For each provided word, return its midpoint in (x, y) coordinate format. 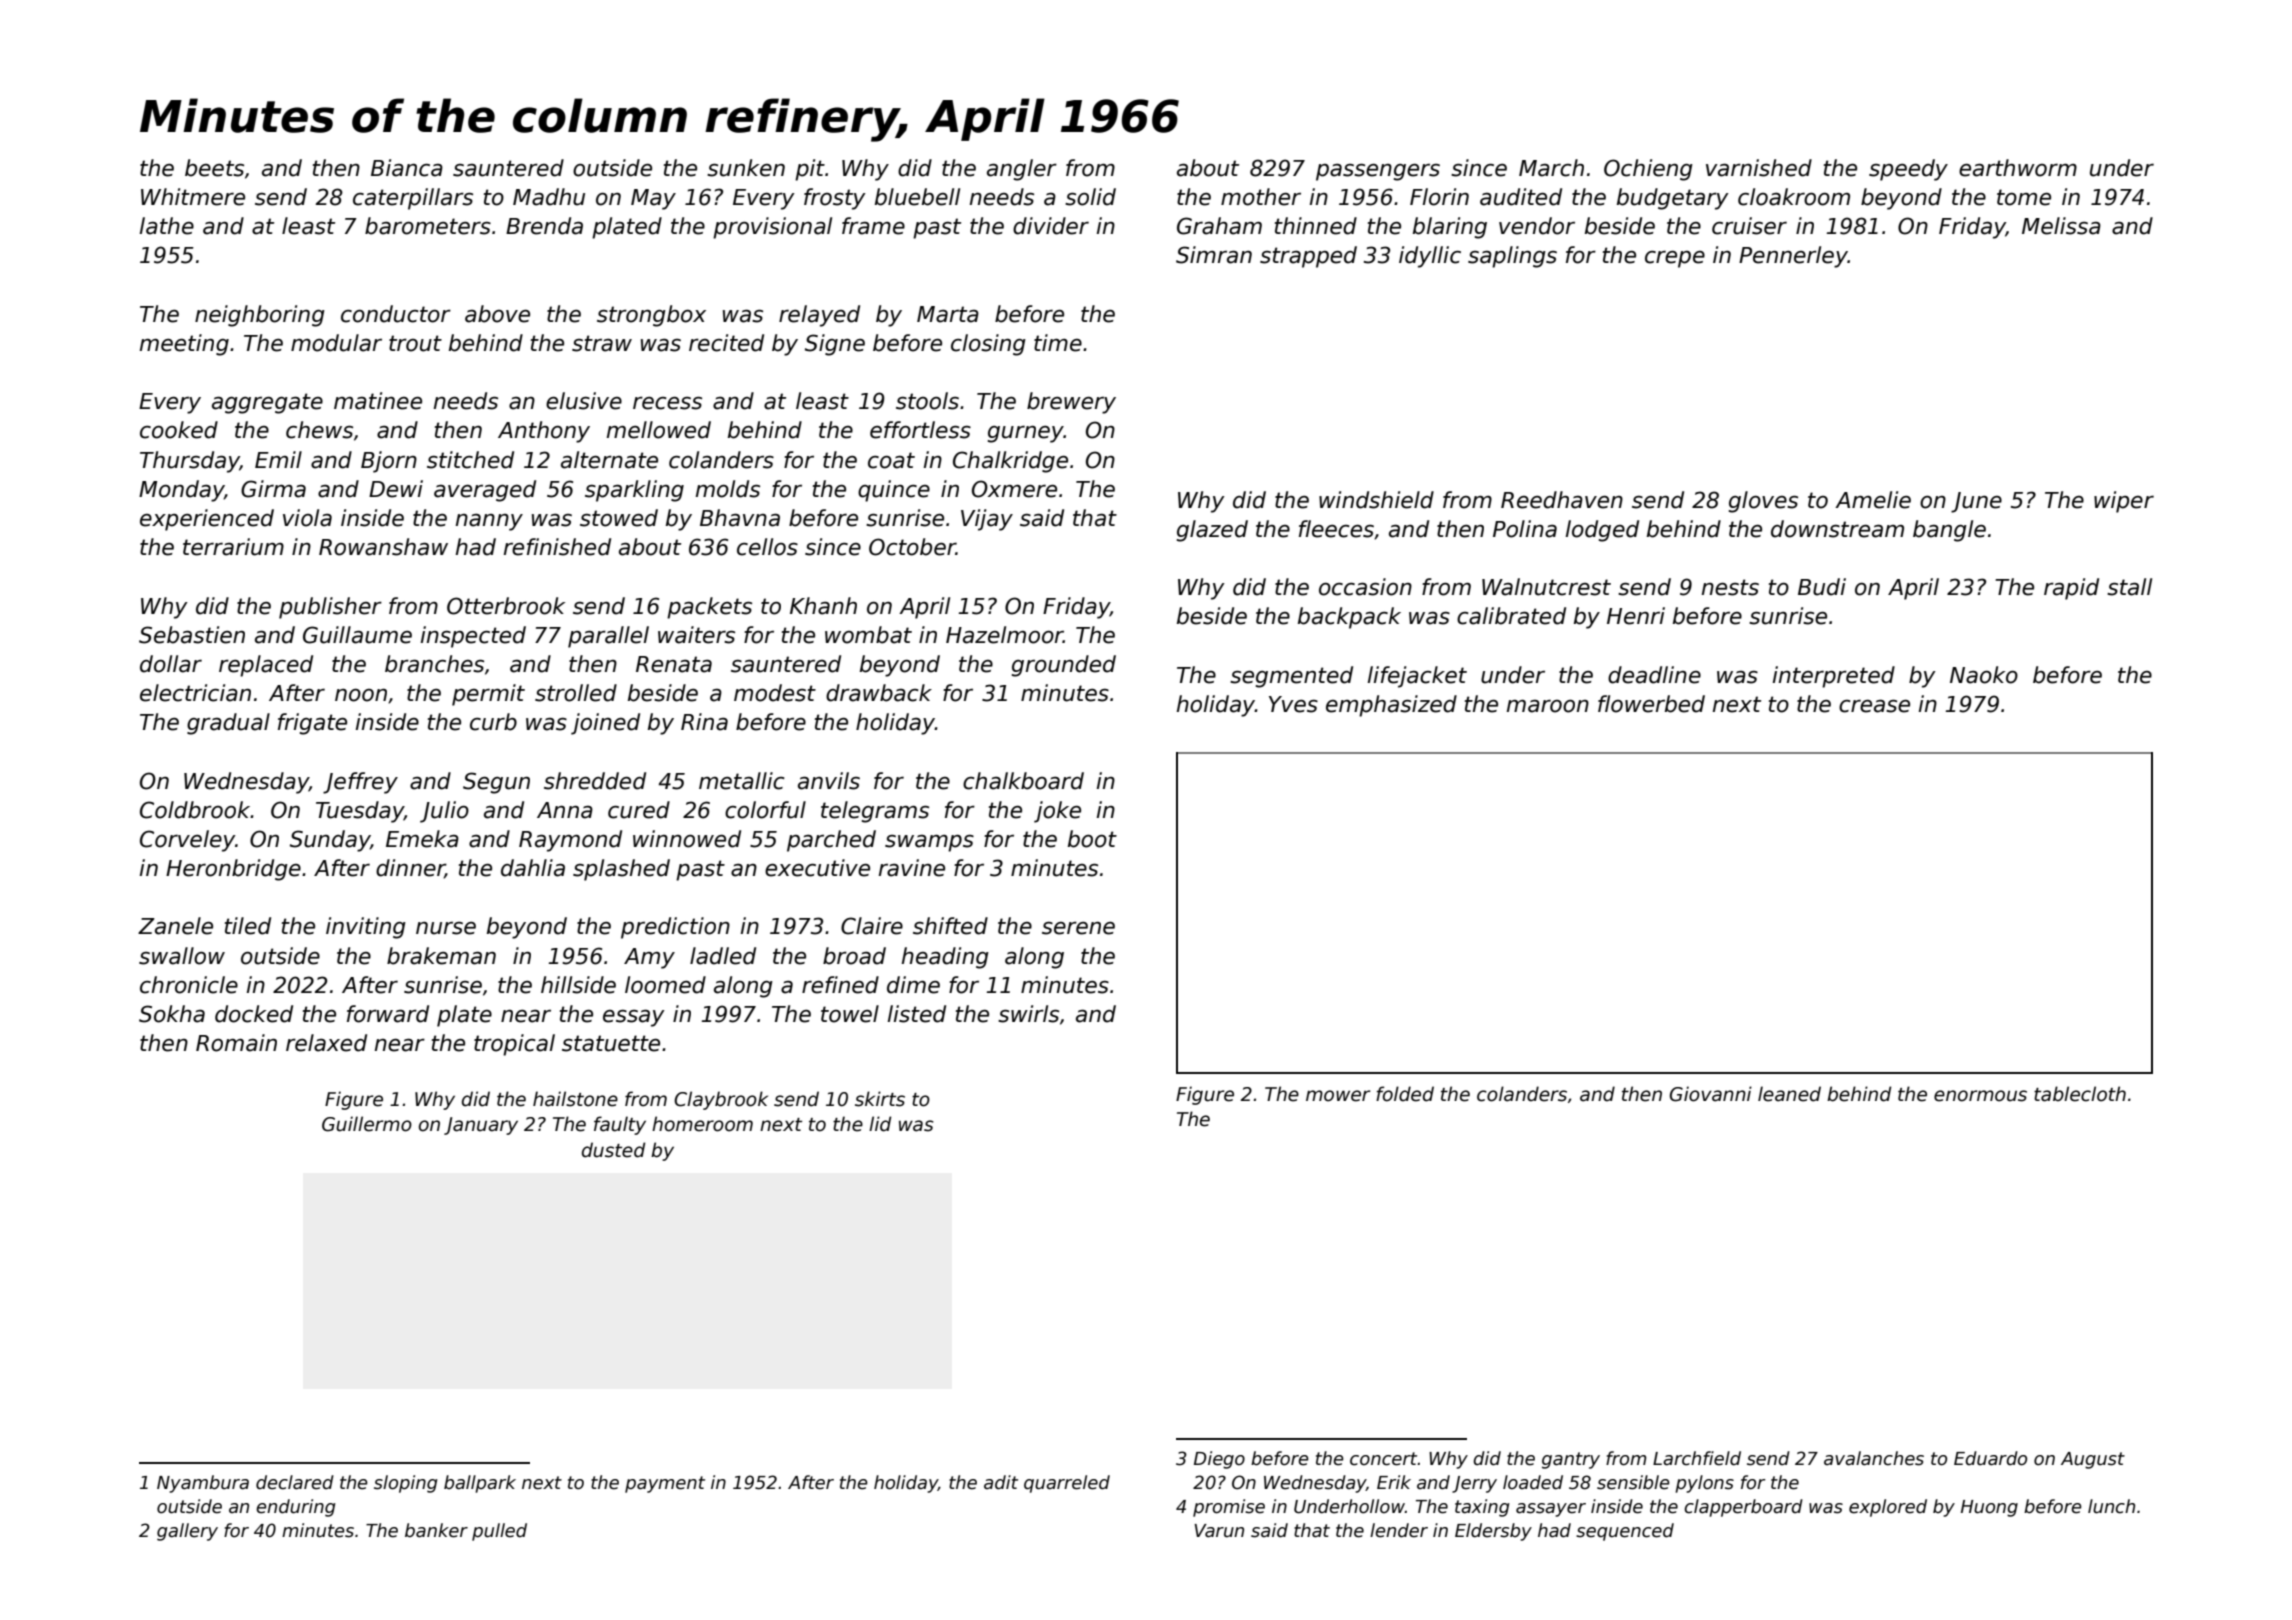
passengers (1378, 172)
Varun (1219, 1531)
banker (436, 1530)
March (1551, 168)
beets (214, 168)
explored (1888, 1508)
